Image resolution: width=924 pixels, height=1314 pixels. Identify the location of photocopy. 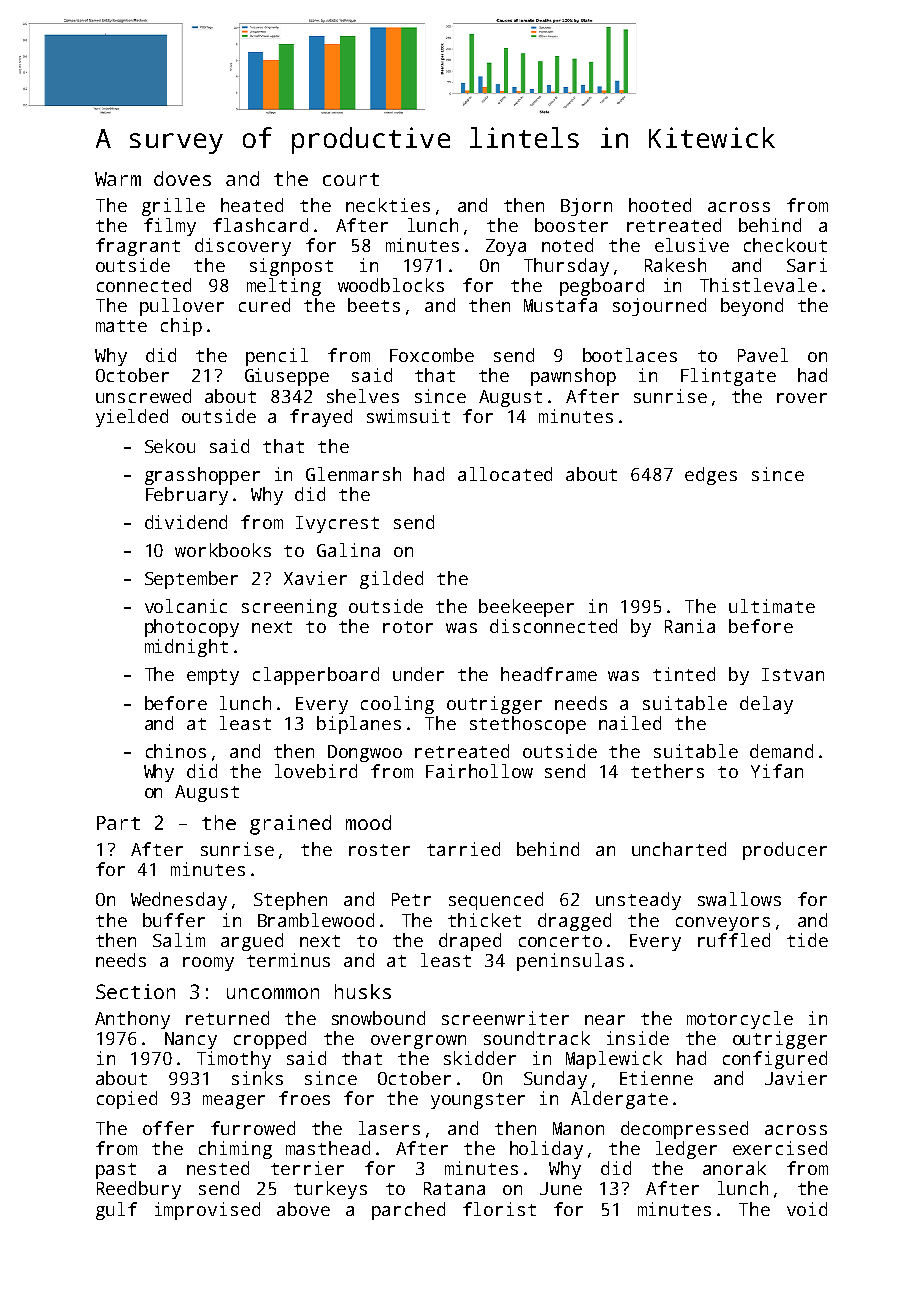
(192, 628).
